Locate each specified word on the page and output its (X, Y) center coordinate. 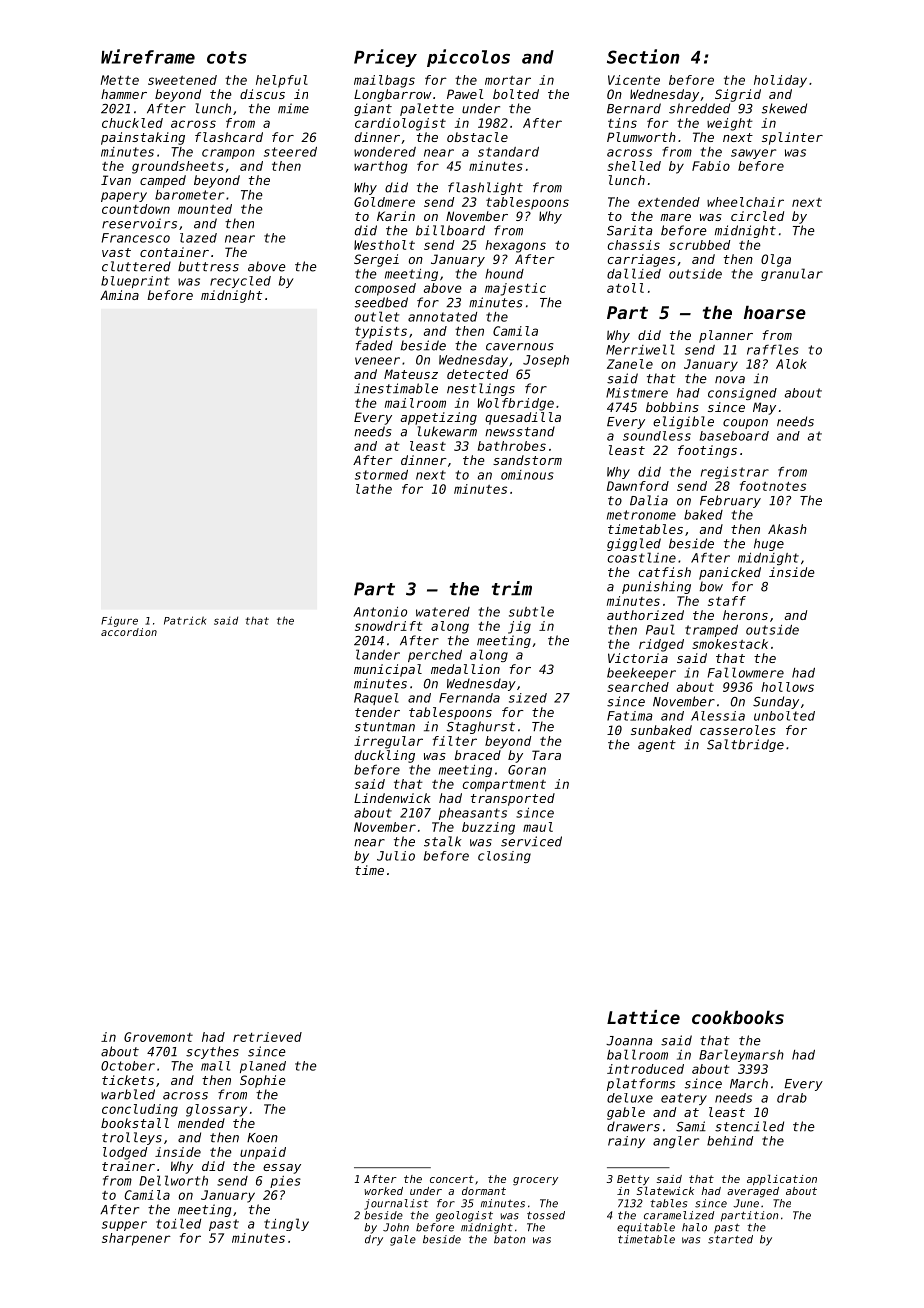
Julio (396, 856)
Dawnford (638, 486)
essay (282, 1169)
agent (657, 746)
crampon (228, 154)
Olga (776, 260)
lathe (374, 489)
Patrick (185, 620)
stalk (442, 841)
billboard (450, 230)
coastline (642, 557)
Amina (119, 295)
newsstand (520, 431)
